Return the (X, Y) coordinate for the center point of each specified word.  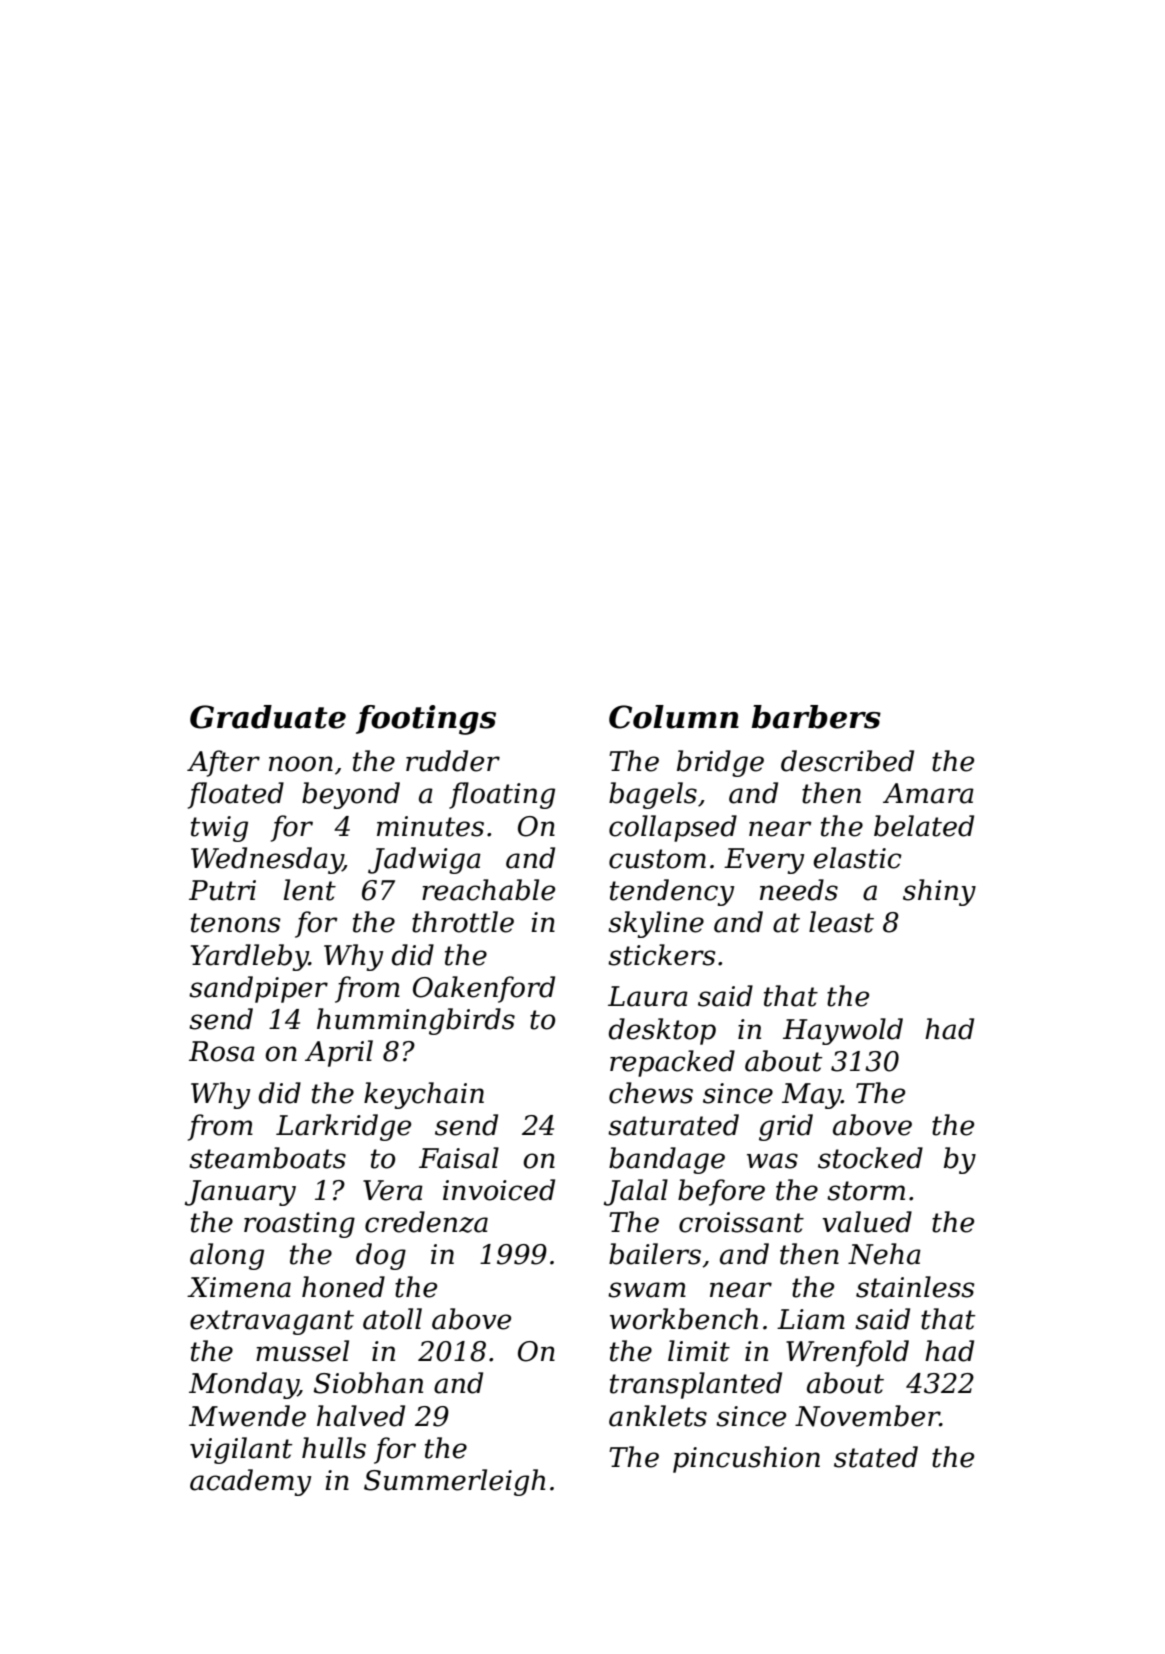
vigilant (241, 1450)
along (227, 1256)
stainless (915, 1287)
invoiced (499, 1190)
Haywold (843, 1031)
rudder (453, 761)
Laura (648, 996)
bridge (720, 763)
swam (647, 1290)
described (847, 761)
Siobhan (368, 1383)
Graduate (268, 717)
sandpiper (258, 989)
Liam (811, 1319)
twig (219, 829)
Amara (928, 793)
